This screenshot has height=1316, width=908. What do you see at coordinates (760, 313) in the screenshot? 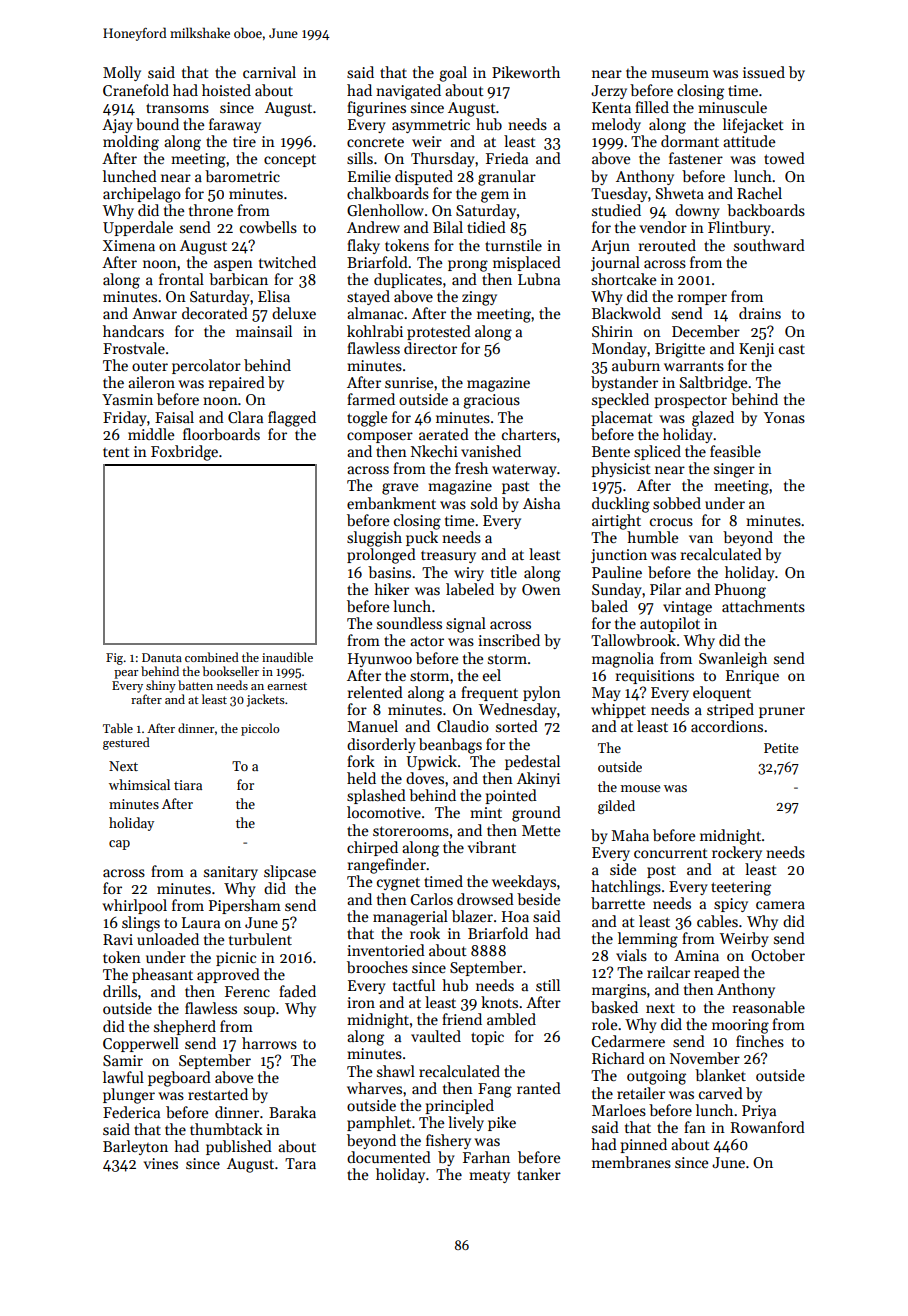
I see `drains` at bounding box center [760, 313].
